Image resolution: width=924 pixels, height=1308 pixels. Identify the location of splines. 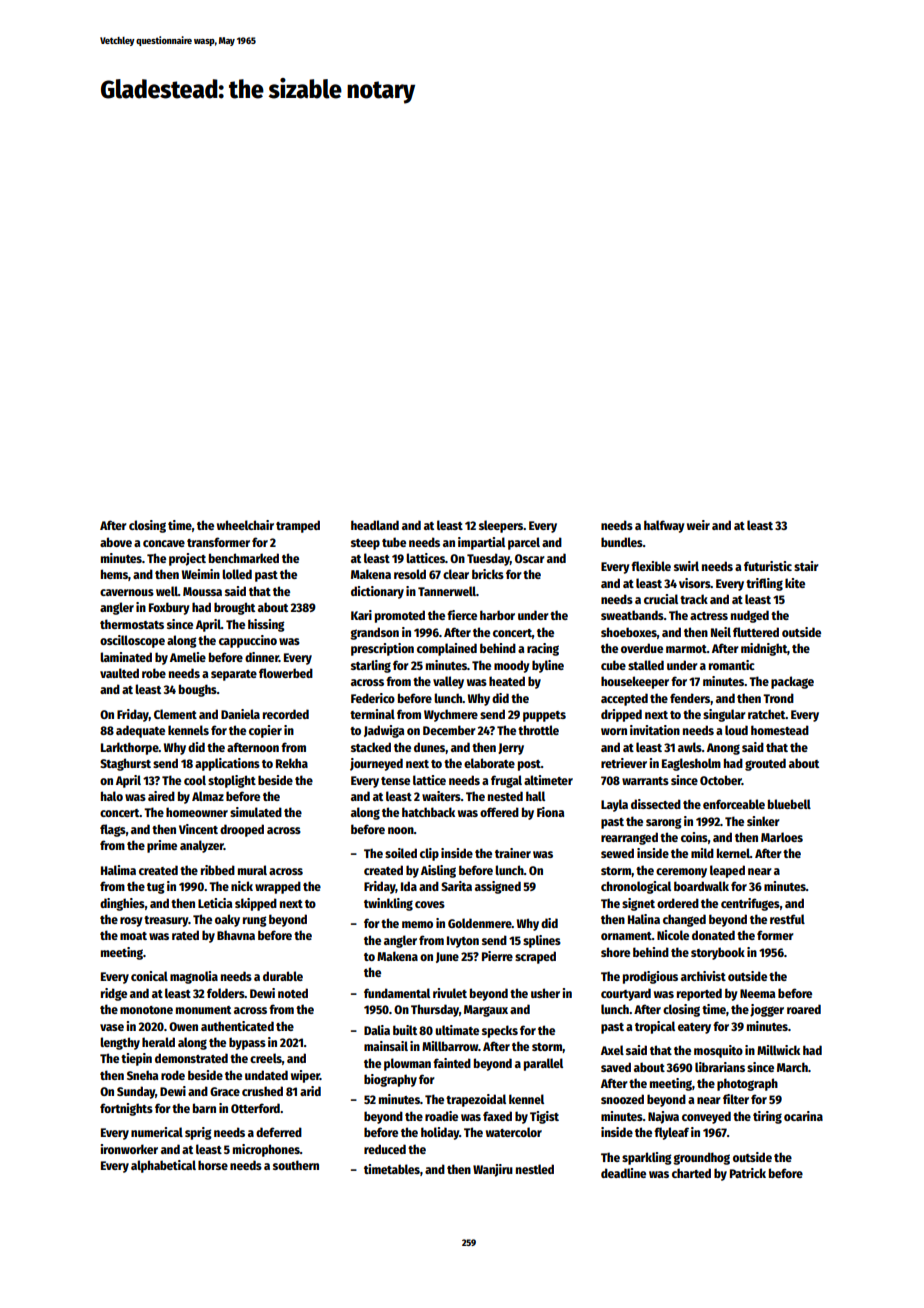
(542, 941).
